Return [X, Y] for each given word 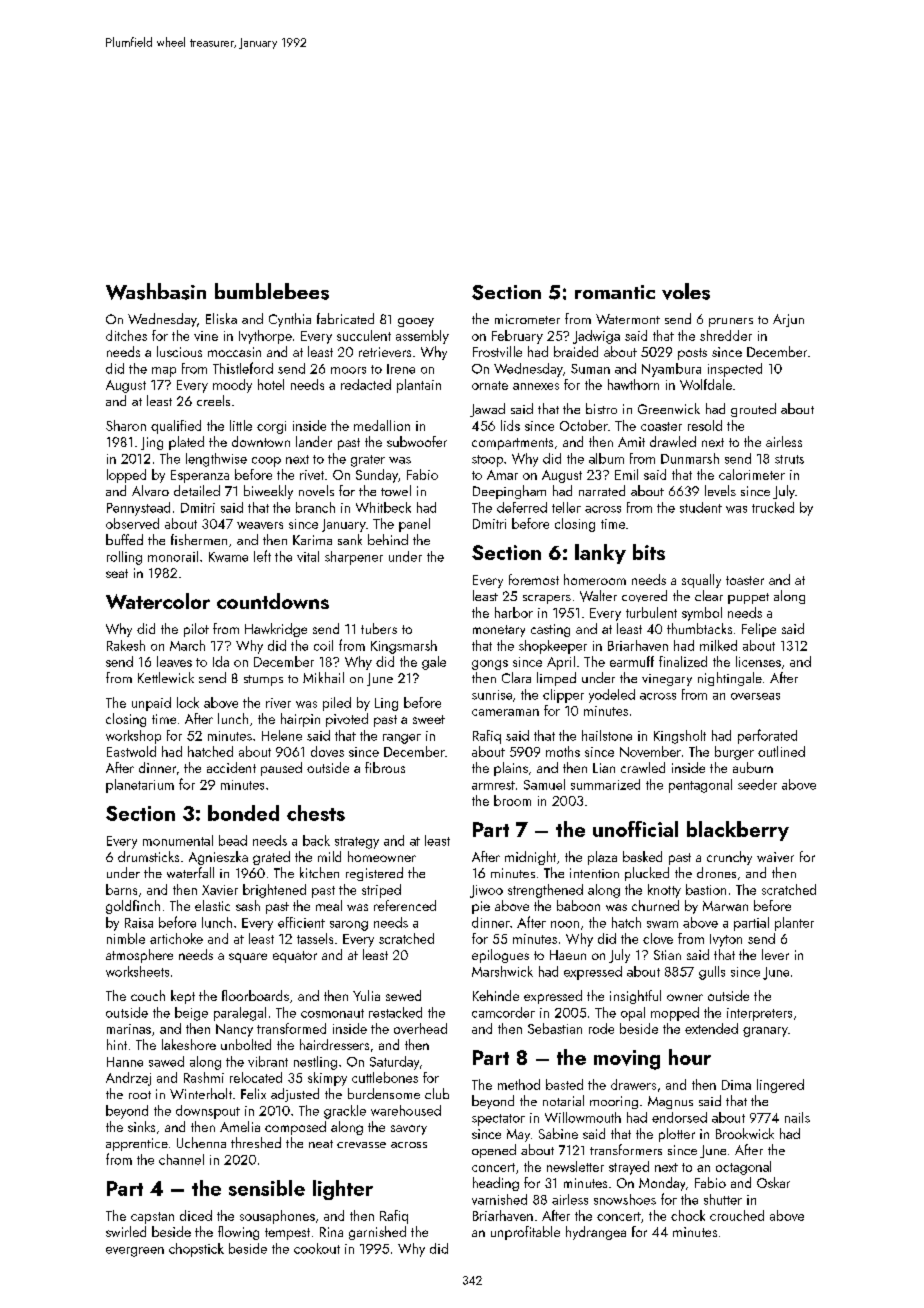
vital [308, 556]
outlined [781, 751]
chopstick [196, 1250]
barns [121, 889]
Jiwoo [486, 891]
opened [494, 1151]
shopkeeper [553, 647]
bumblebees [272, 291]
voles [686, 291]
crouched [737, 1215]
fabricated [345, 318]
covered [644, 596]
